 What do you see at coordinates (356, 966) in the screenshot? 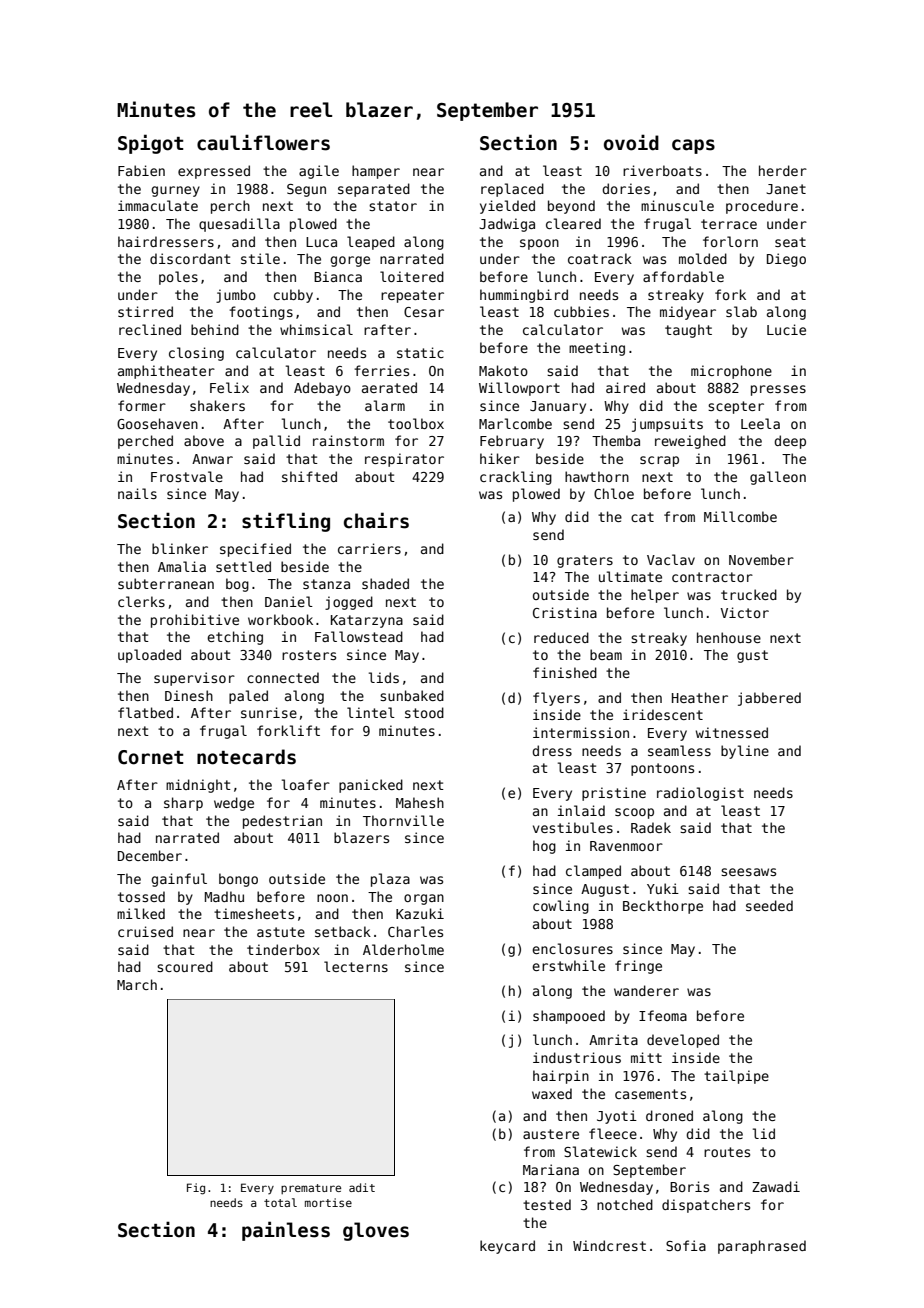
I see `lecterns` at bounding box center [356, 966].
